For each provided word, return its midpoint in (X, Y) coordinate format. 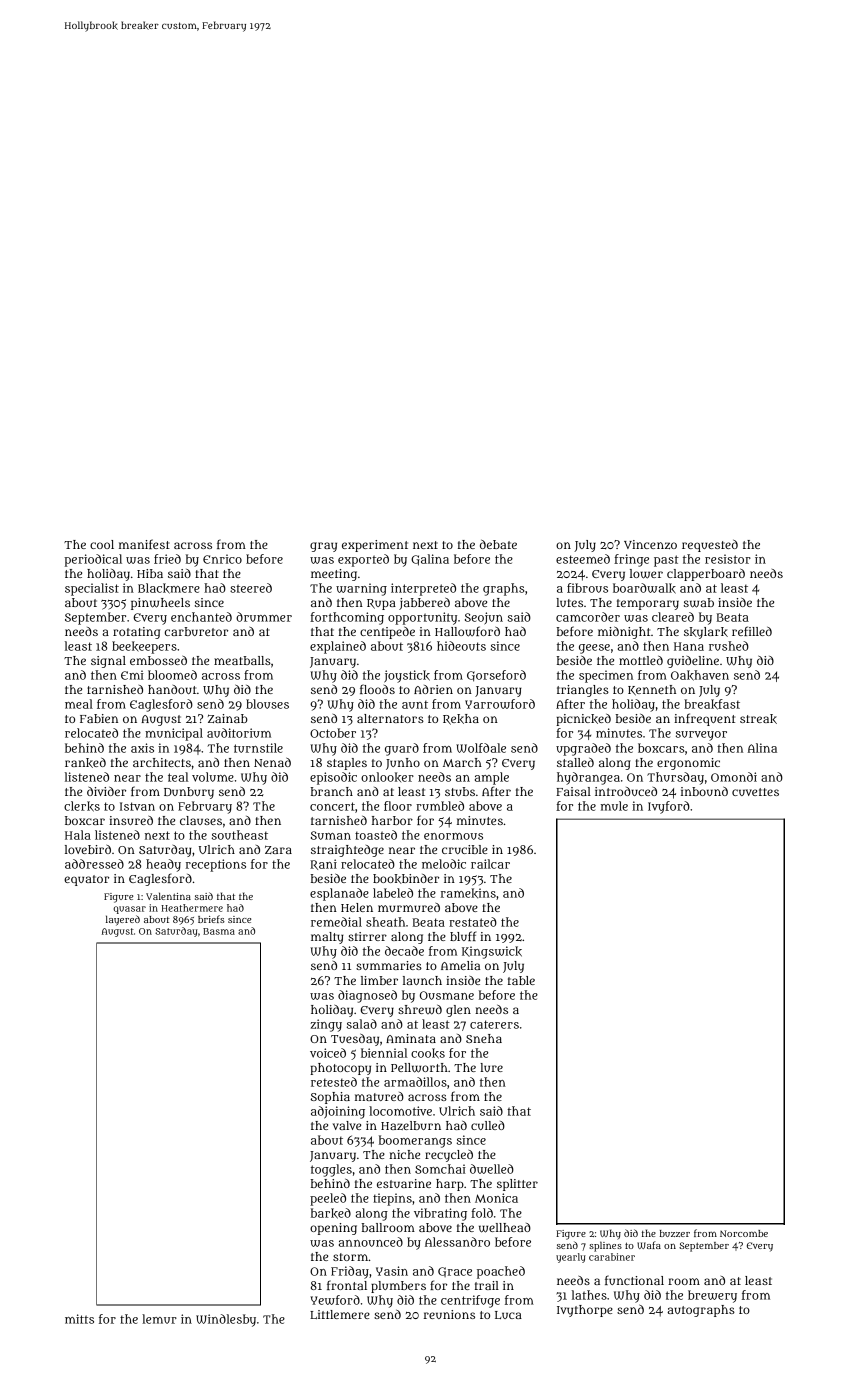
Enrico (222, 559)
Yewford (335, 1300)
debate (498, 544)
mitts (79, 1319)
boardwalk (644, 588)
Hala (78, 835)
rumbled (440, 806)
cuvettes (755, 792)
